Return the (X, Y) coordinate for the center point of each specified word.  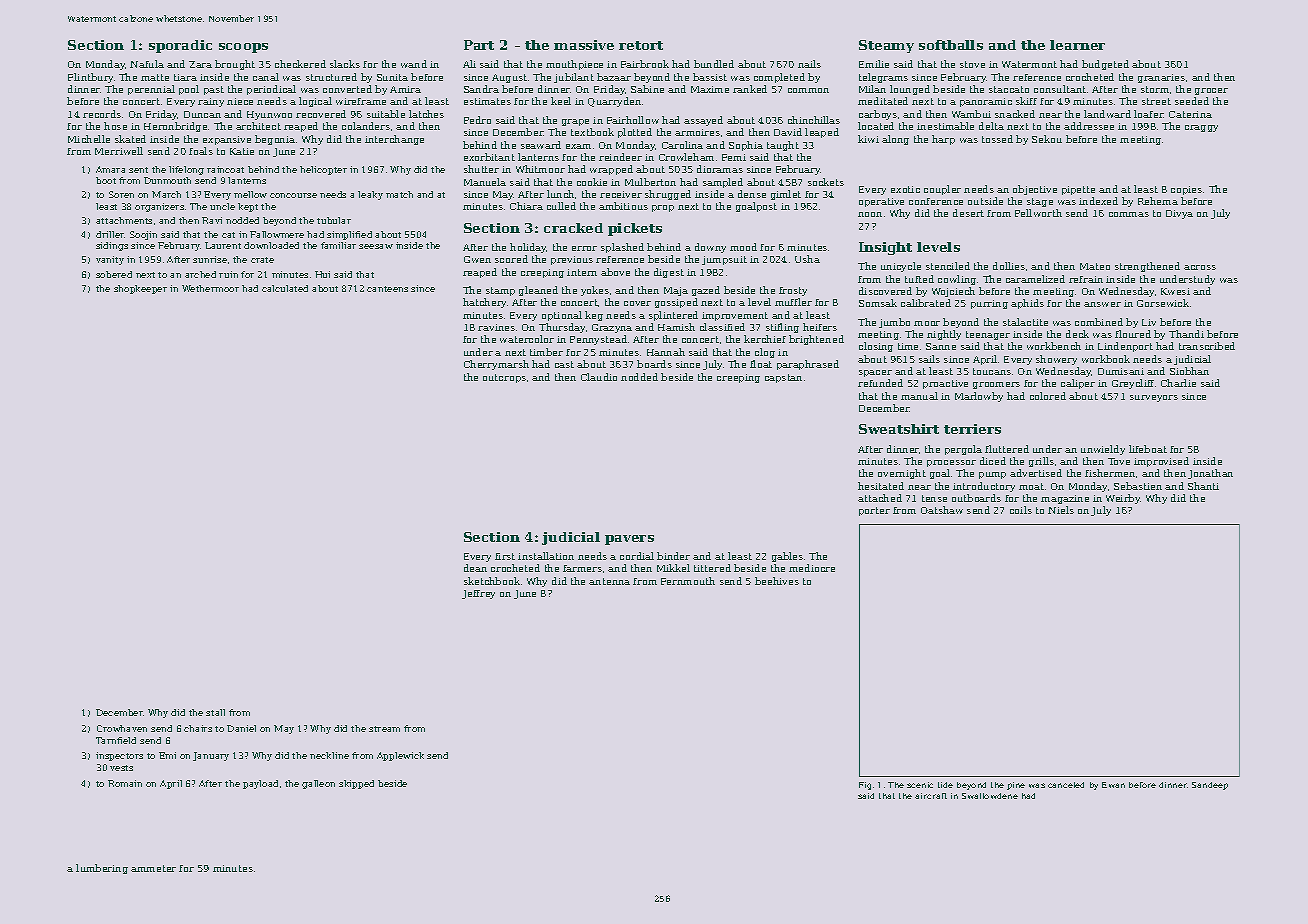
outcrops (504, 378)
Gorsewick (1163, 303)
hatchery (484, 303)
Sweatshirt (899, 429)
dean (475, 568)
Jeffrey (478, 594)
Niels (1061, 510)
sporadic (180, 46)
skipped (356, 784)
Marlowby (979, 397)
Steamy (886, 46)
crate (262, 260)
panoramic (986, 102)
